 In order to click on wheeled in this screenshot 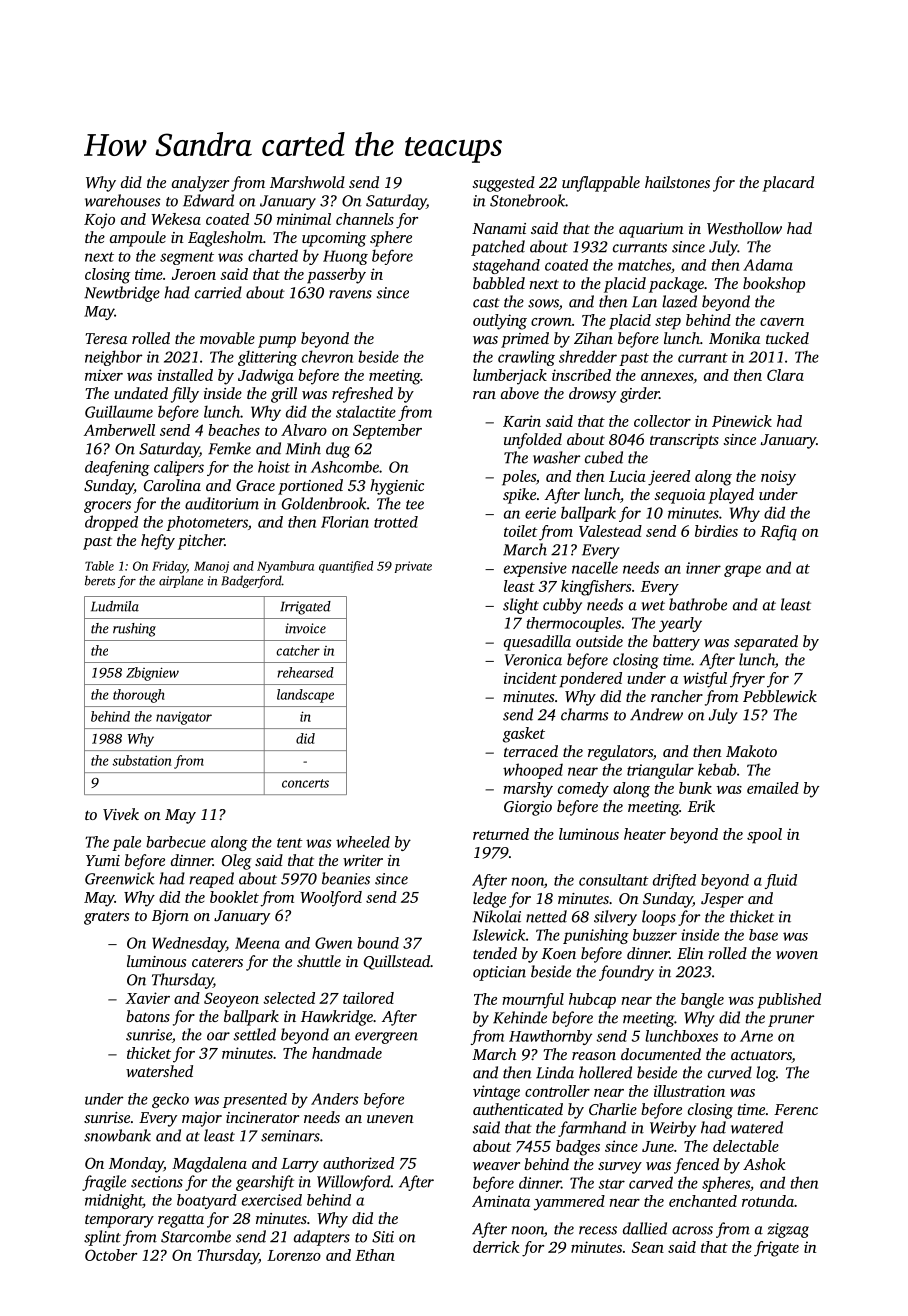, I will do `click(363, 842)`.
